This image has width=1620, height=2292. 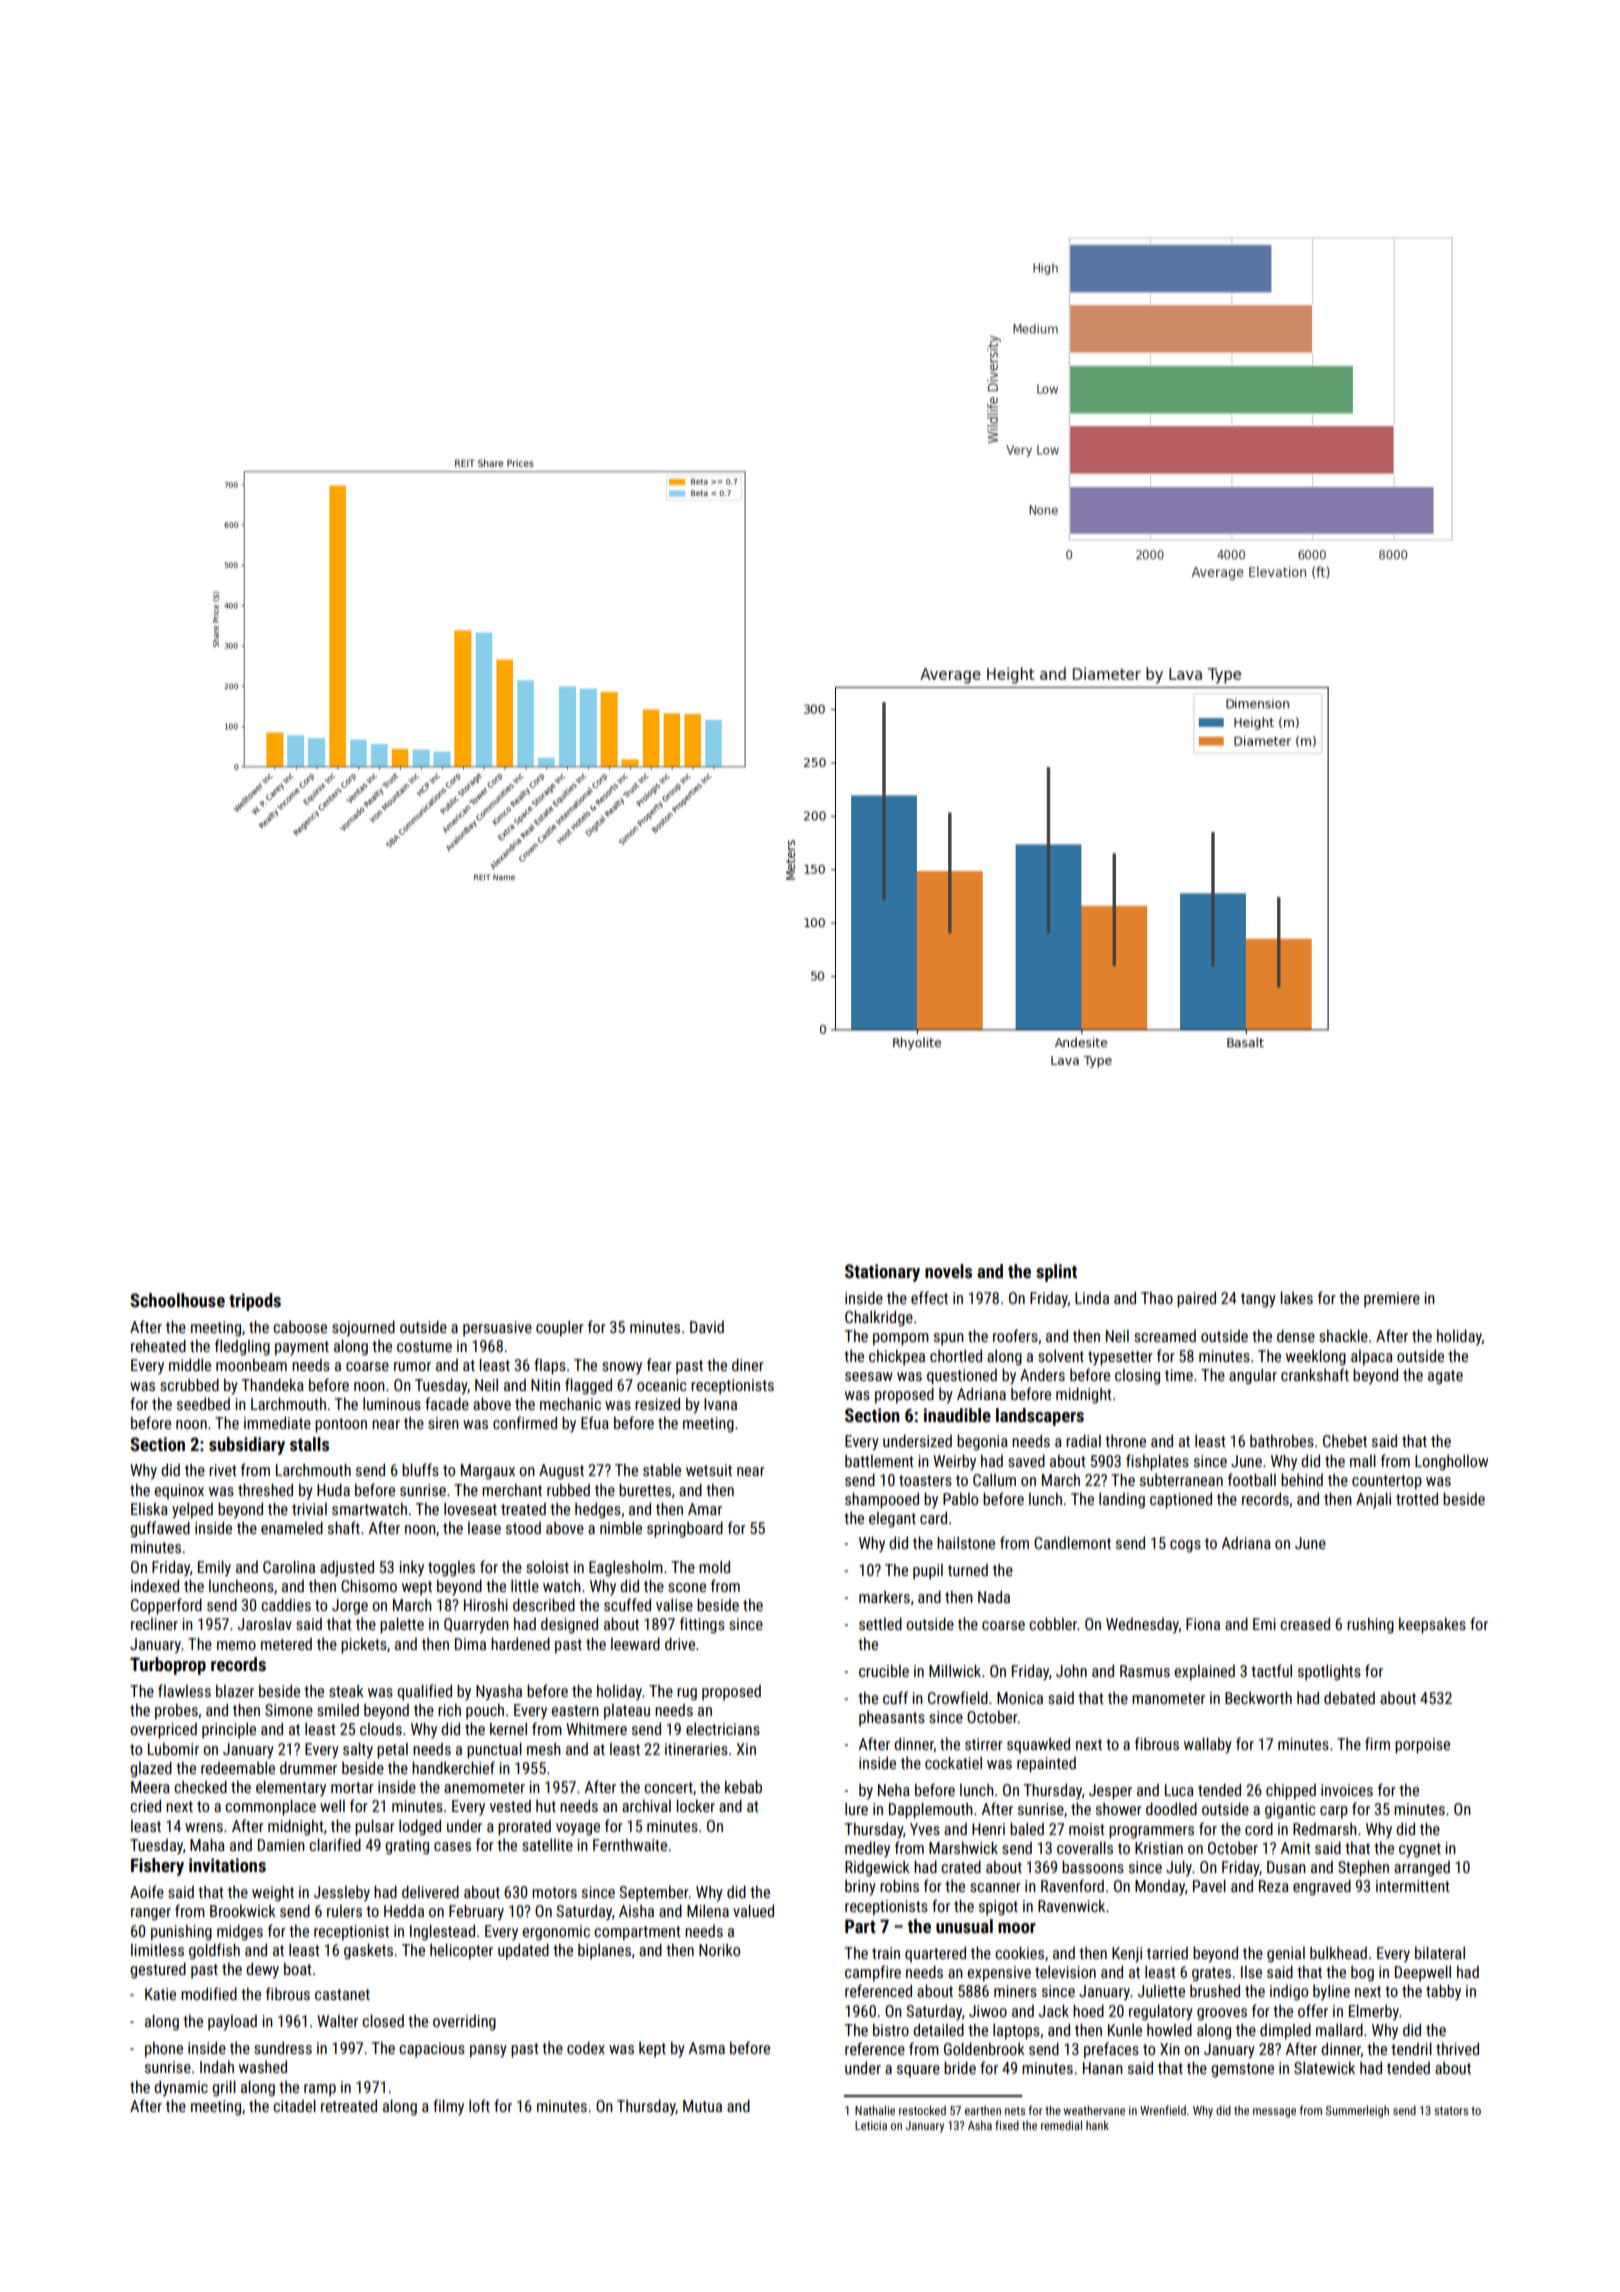 I want to click on wetsuit, so click(x=709, y=1470).
